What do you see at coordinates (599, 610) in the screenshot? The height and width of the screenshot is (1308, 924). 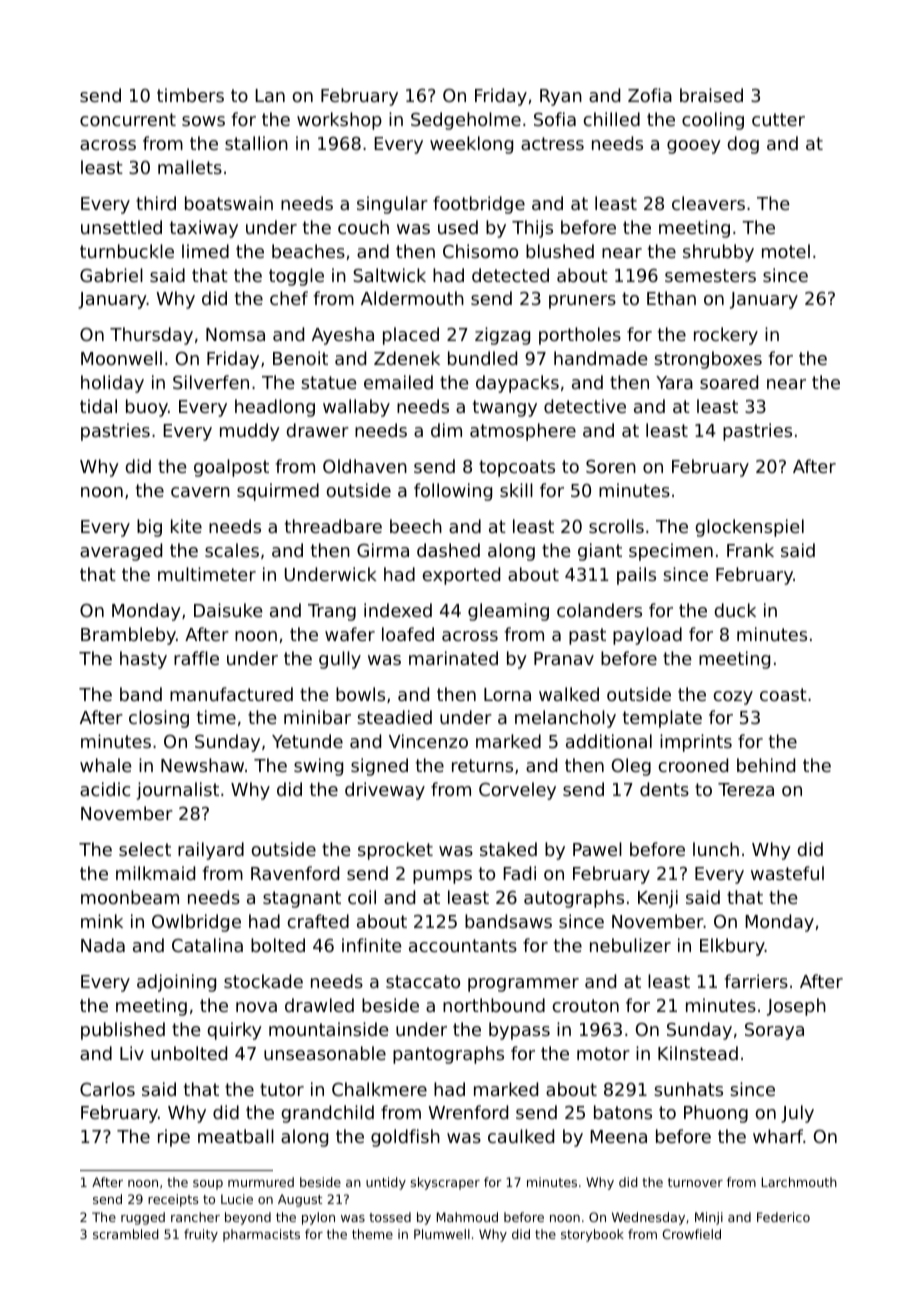 I see `colanders` at bounding box center [599, 610].
